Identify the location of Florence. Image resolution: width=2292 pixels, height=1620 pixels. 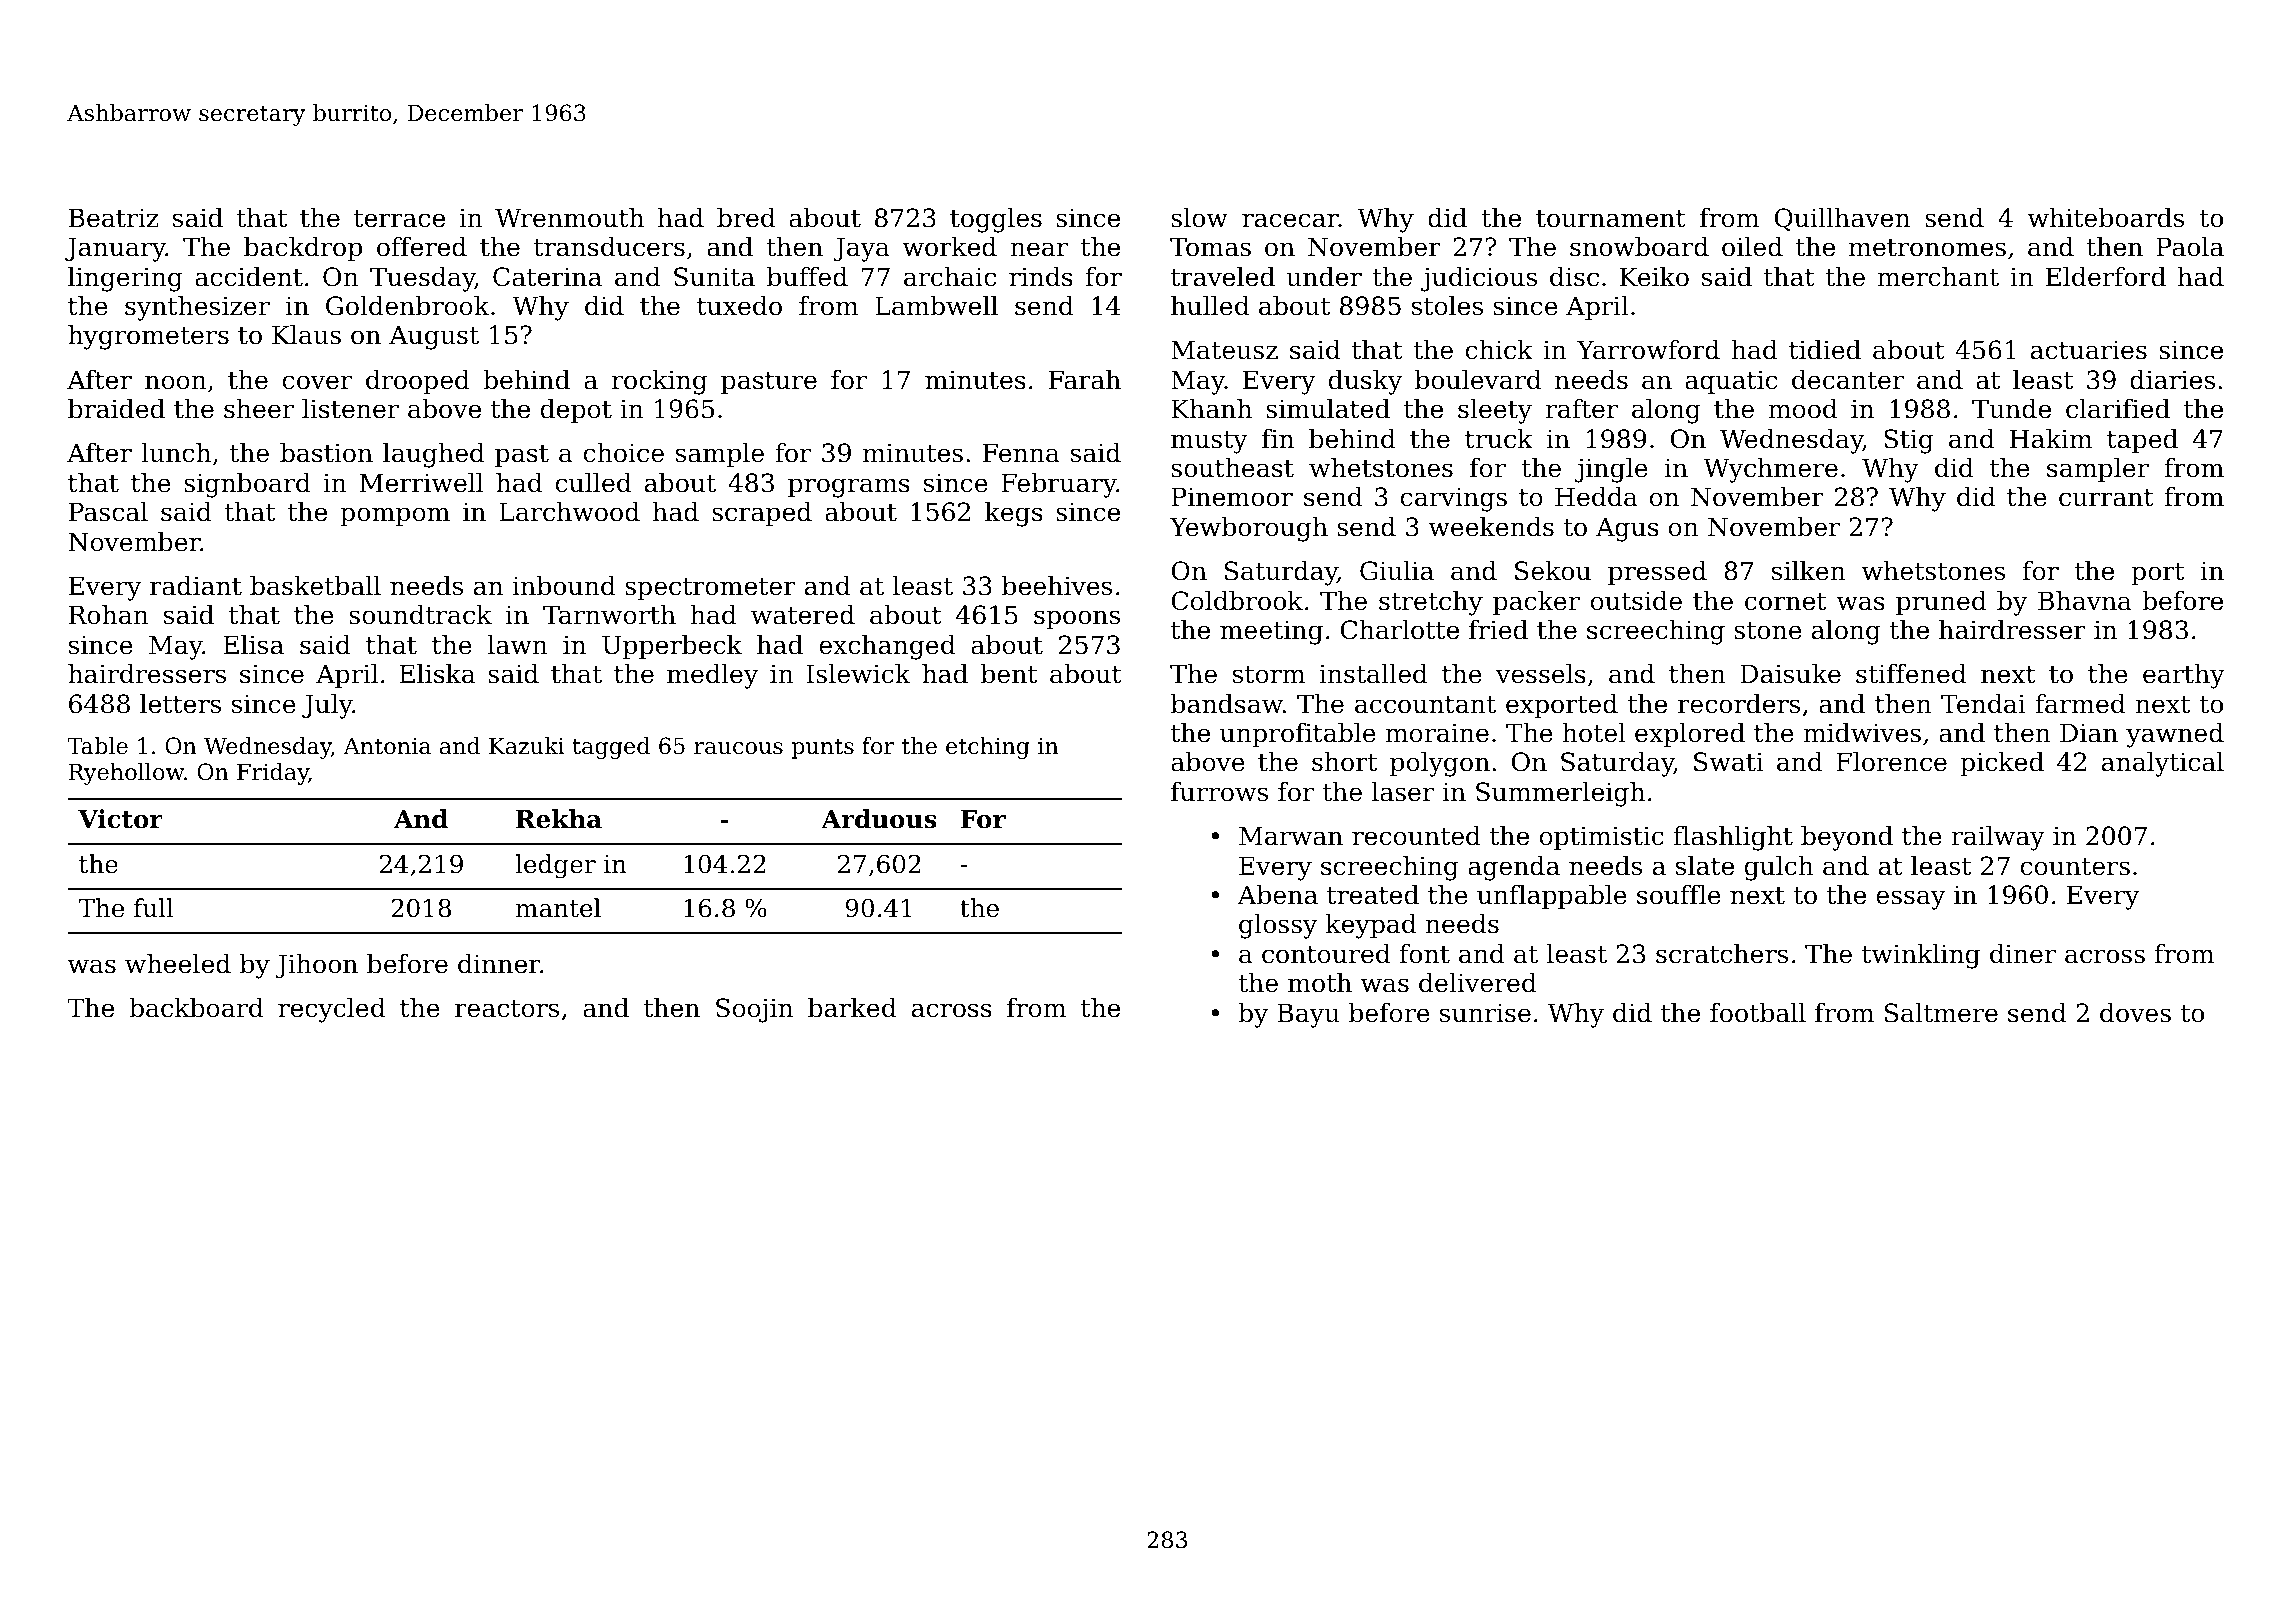
(1891, 762).
